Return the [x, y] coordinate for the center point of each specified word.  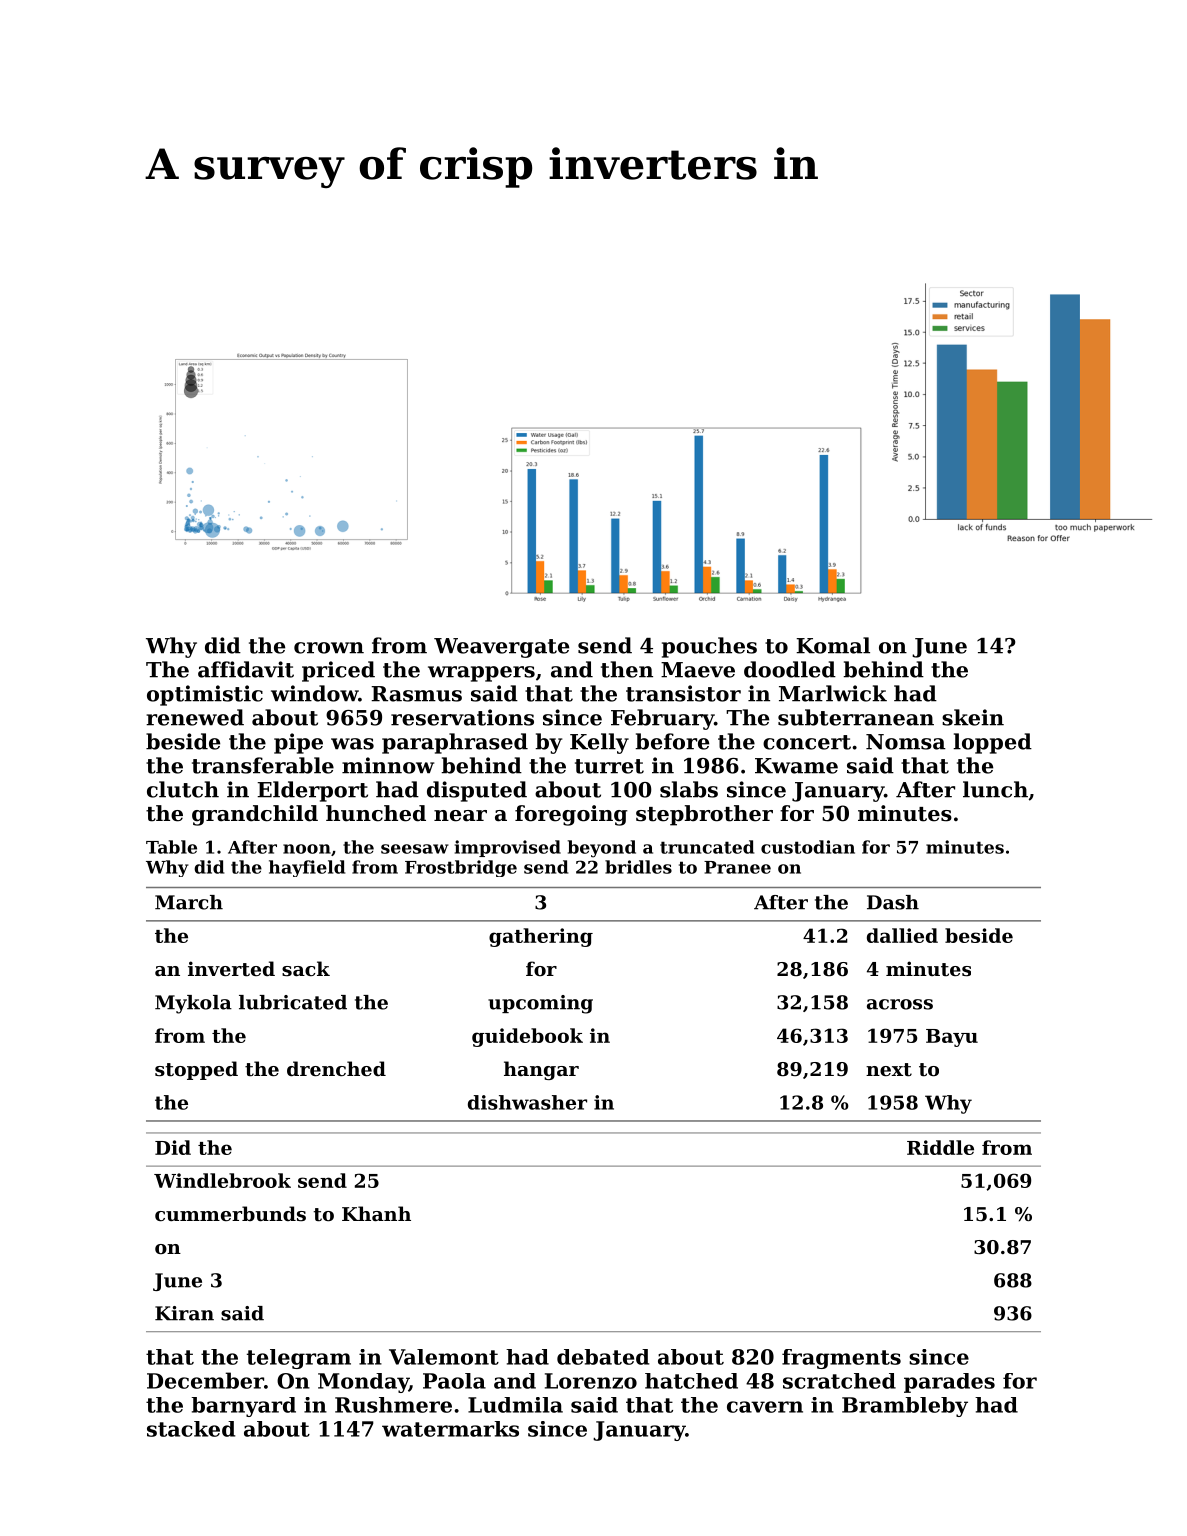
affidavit [246, 669]
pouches [709, 647]
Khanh [376, 1213]
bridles [638, 867]
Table [171, 847]
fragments [841, 1359]
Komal [833, 645]
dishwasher [527, 1102]
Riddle [940, 1147]
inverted [231, 969]
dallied [902, 935]
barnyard [244, 1407]
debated [603, 1357]
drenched [336, 1068]
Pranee [737, 867]
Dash [893, 902]
